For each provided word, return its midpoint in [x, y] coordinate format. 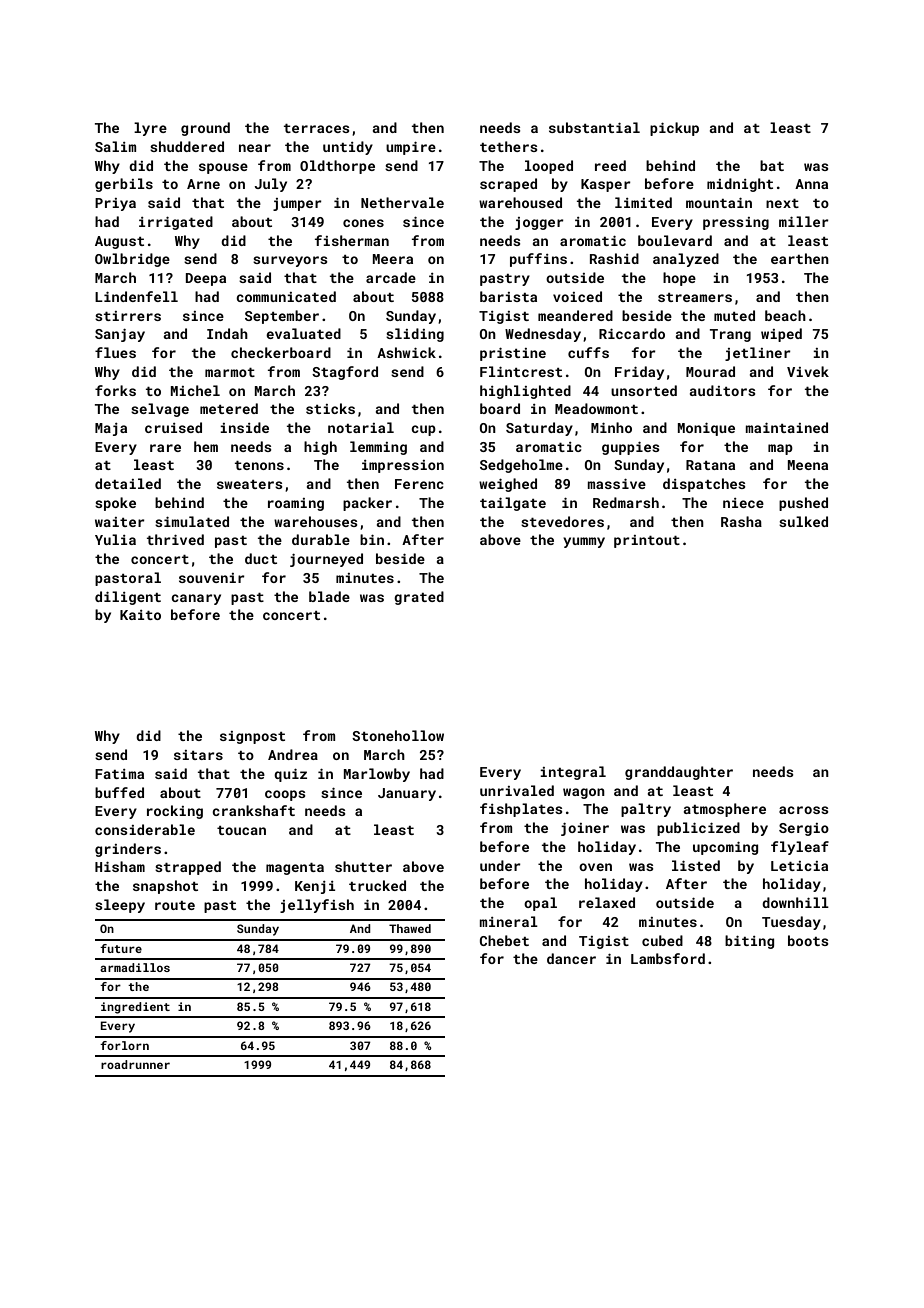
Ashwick [406, 352]
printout [647, 541]
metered [229, 408]
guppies [631, 448]
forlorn [124, 1045]
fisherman [352, 240]
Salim [115, 146]
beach [785, 315]
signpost [252, 737]
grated [419, 598]
